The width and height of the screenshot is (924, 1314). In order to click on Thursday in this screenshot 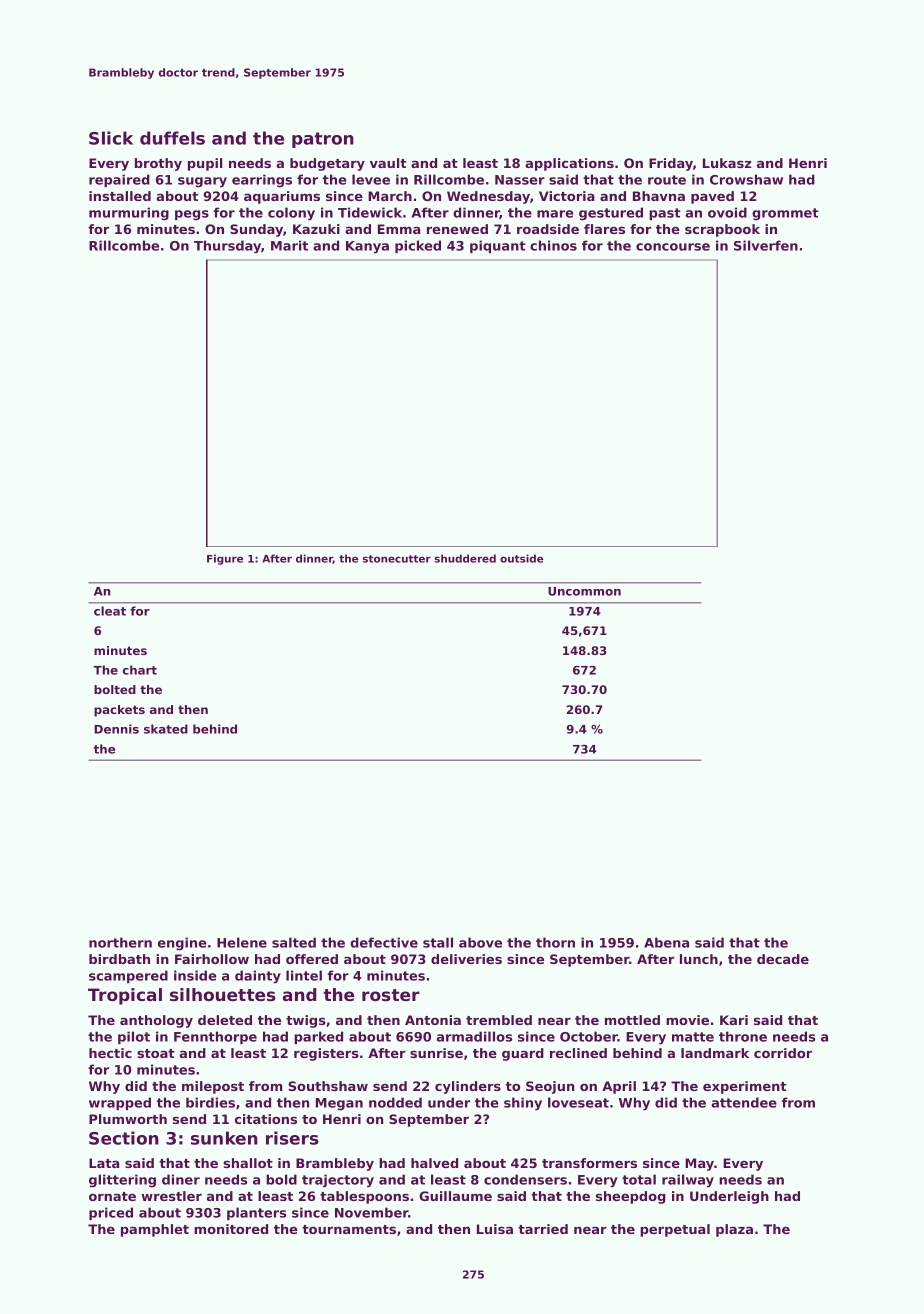, I will do `click(227, 247)`.
